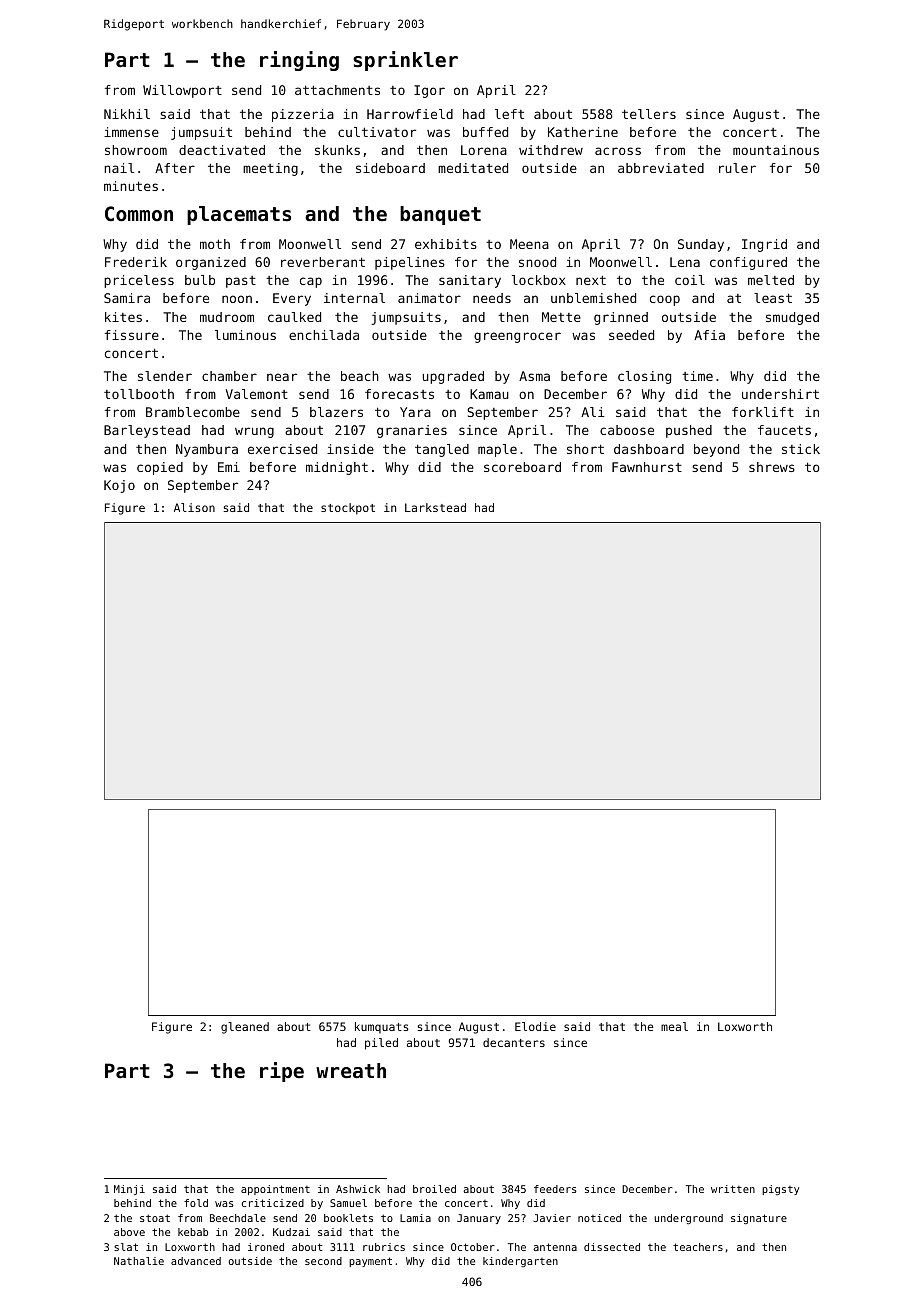 This screenshot has width=924, height=1308. Describe the element at coordinates (348, 509) in the screenshot. I see `stockpot` at that location.
